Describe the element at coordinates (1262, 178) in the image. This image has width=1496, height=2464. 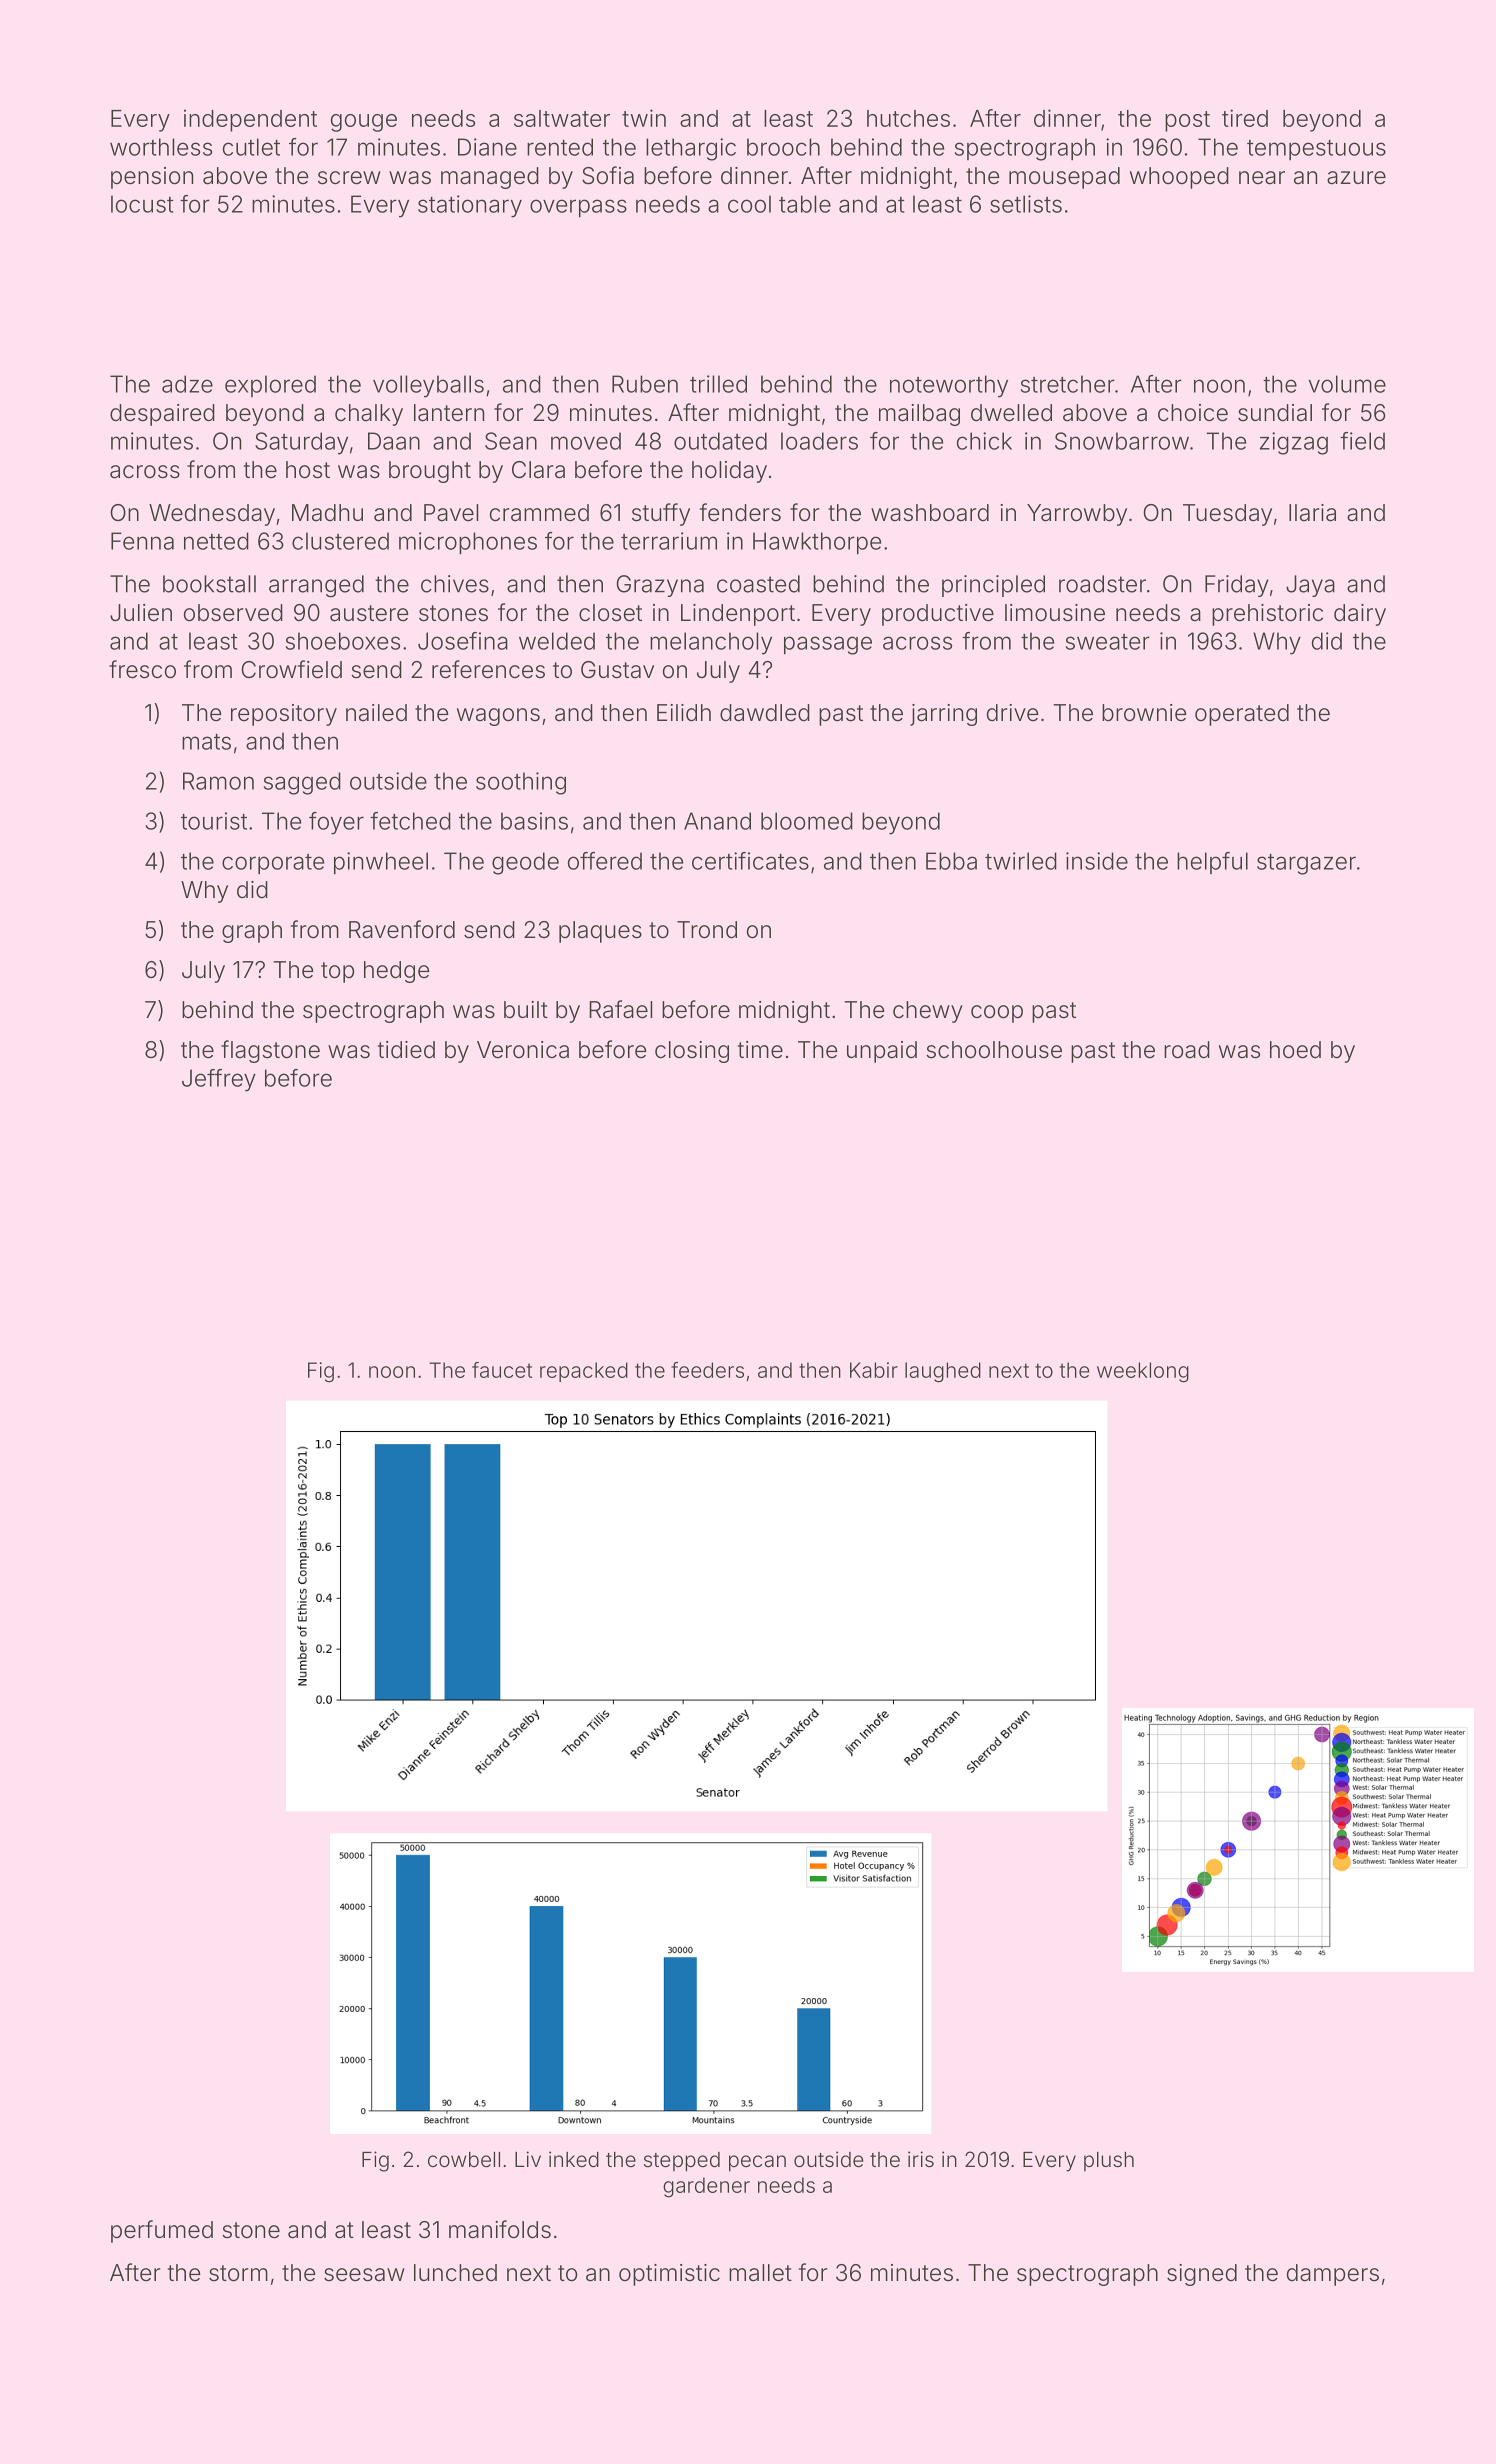
I see `near` at that location.
